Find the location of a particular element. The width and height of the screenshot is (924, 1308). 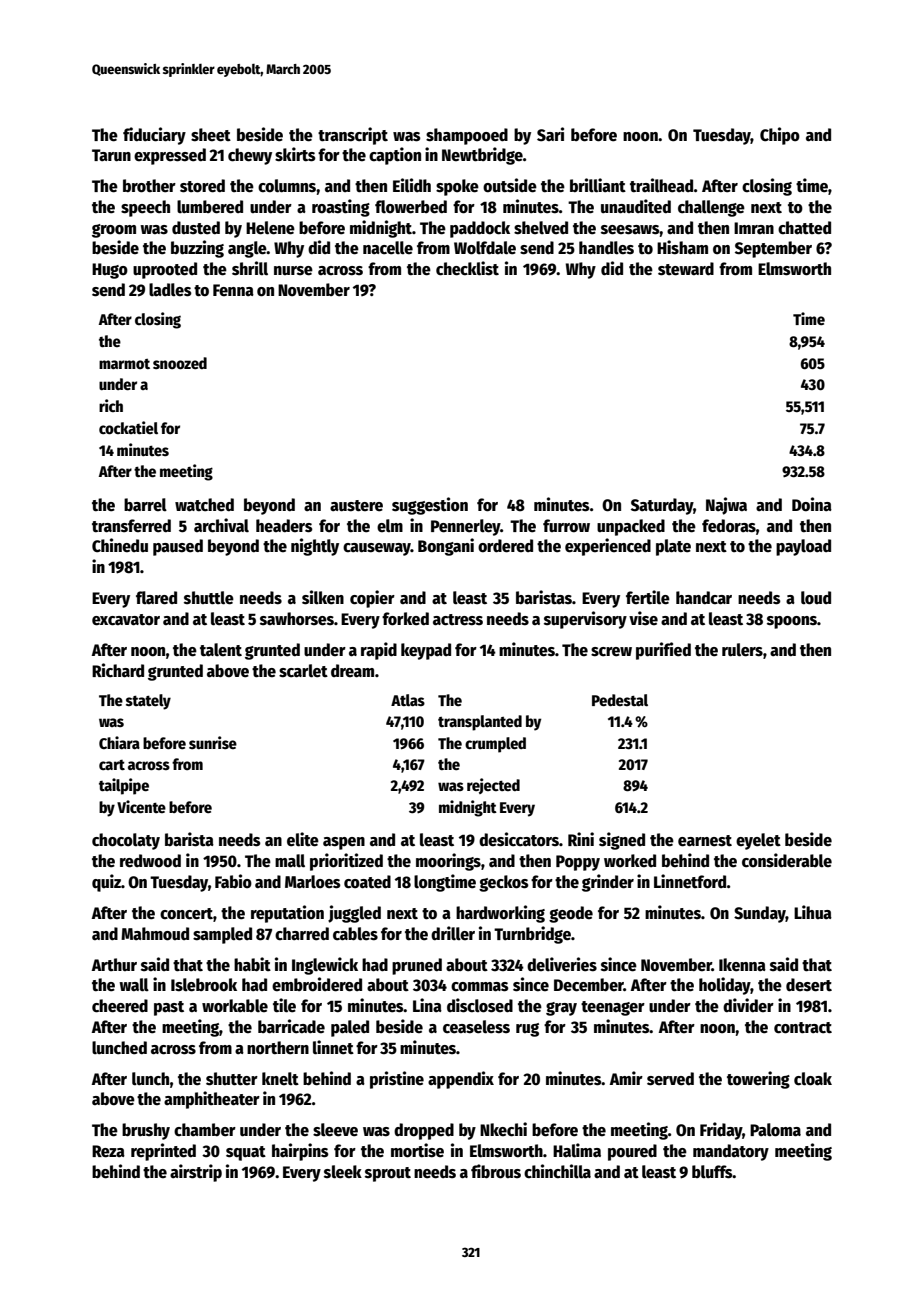

transcript is located at coordinates (353, 136).
